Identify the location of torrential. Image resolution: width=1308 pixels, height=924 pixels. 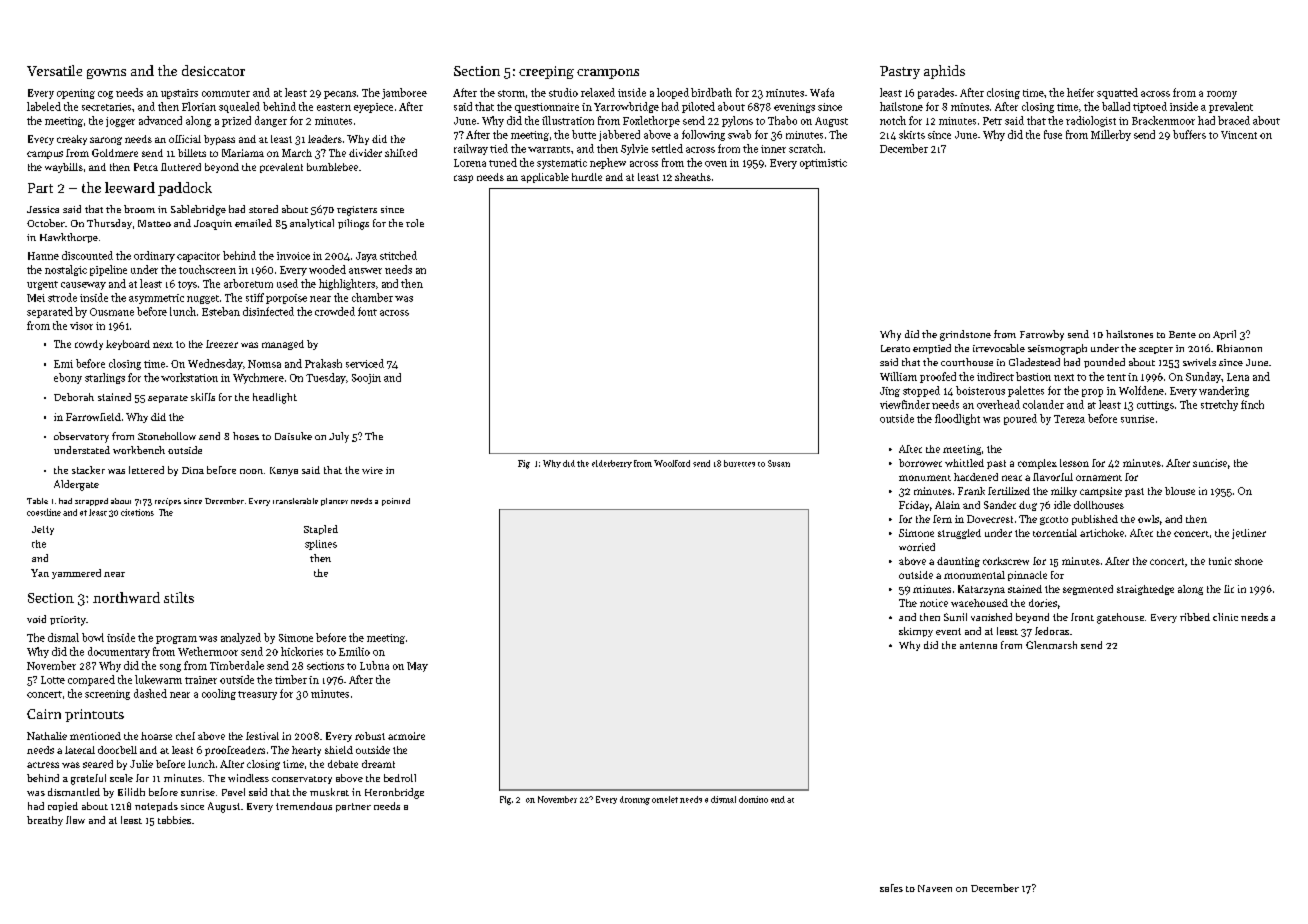
(1055, 533).
